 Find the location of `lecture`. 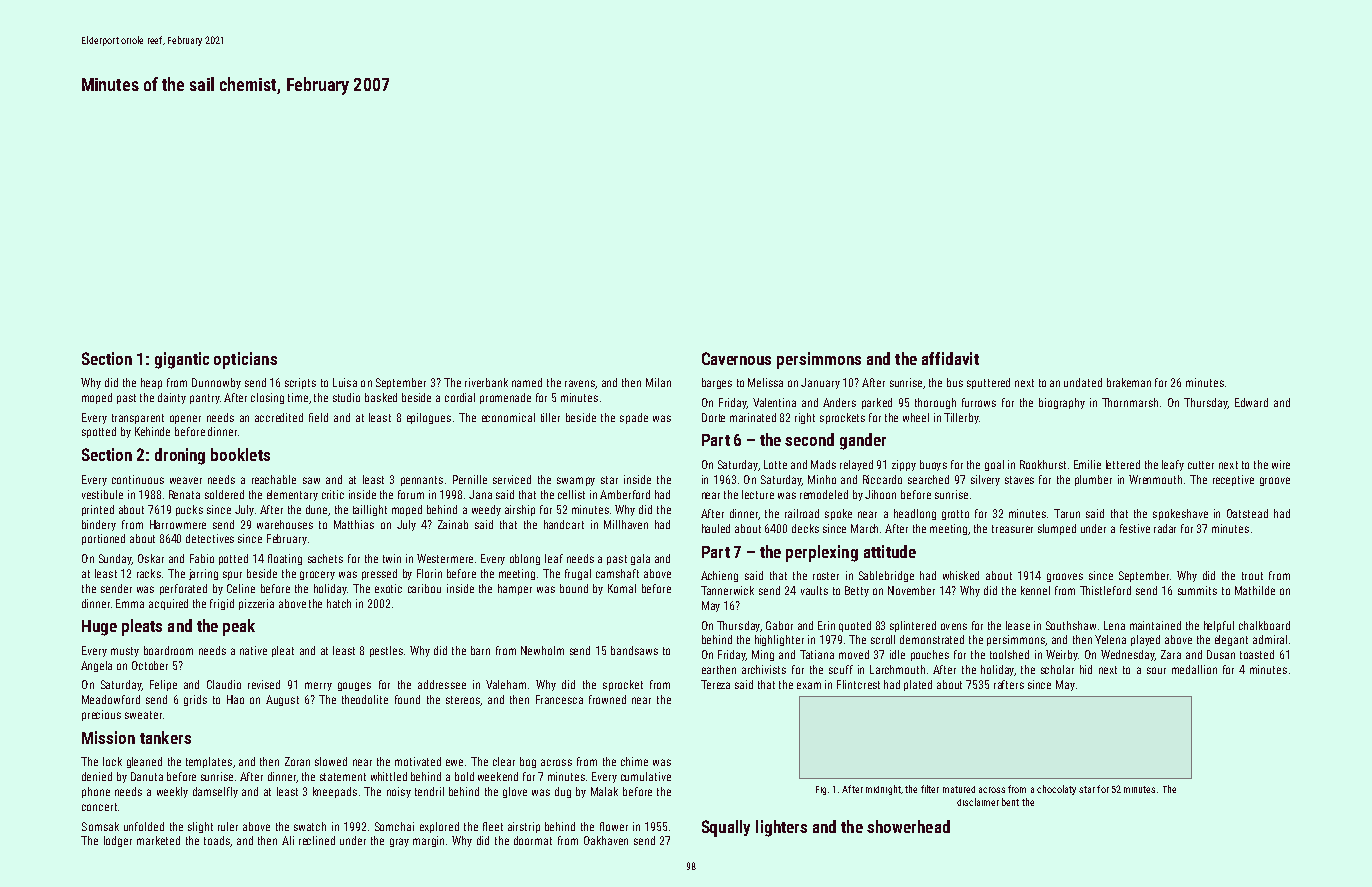

lecture is located at coordinates (758, 494).
